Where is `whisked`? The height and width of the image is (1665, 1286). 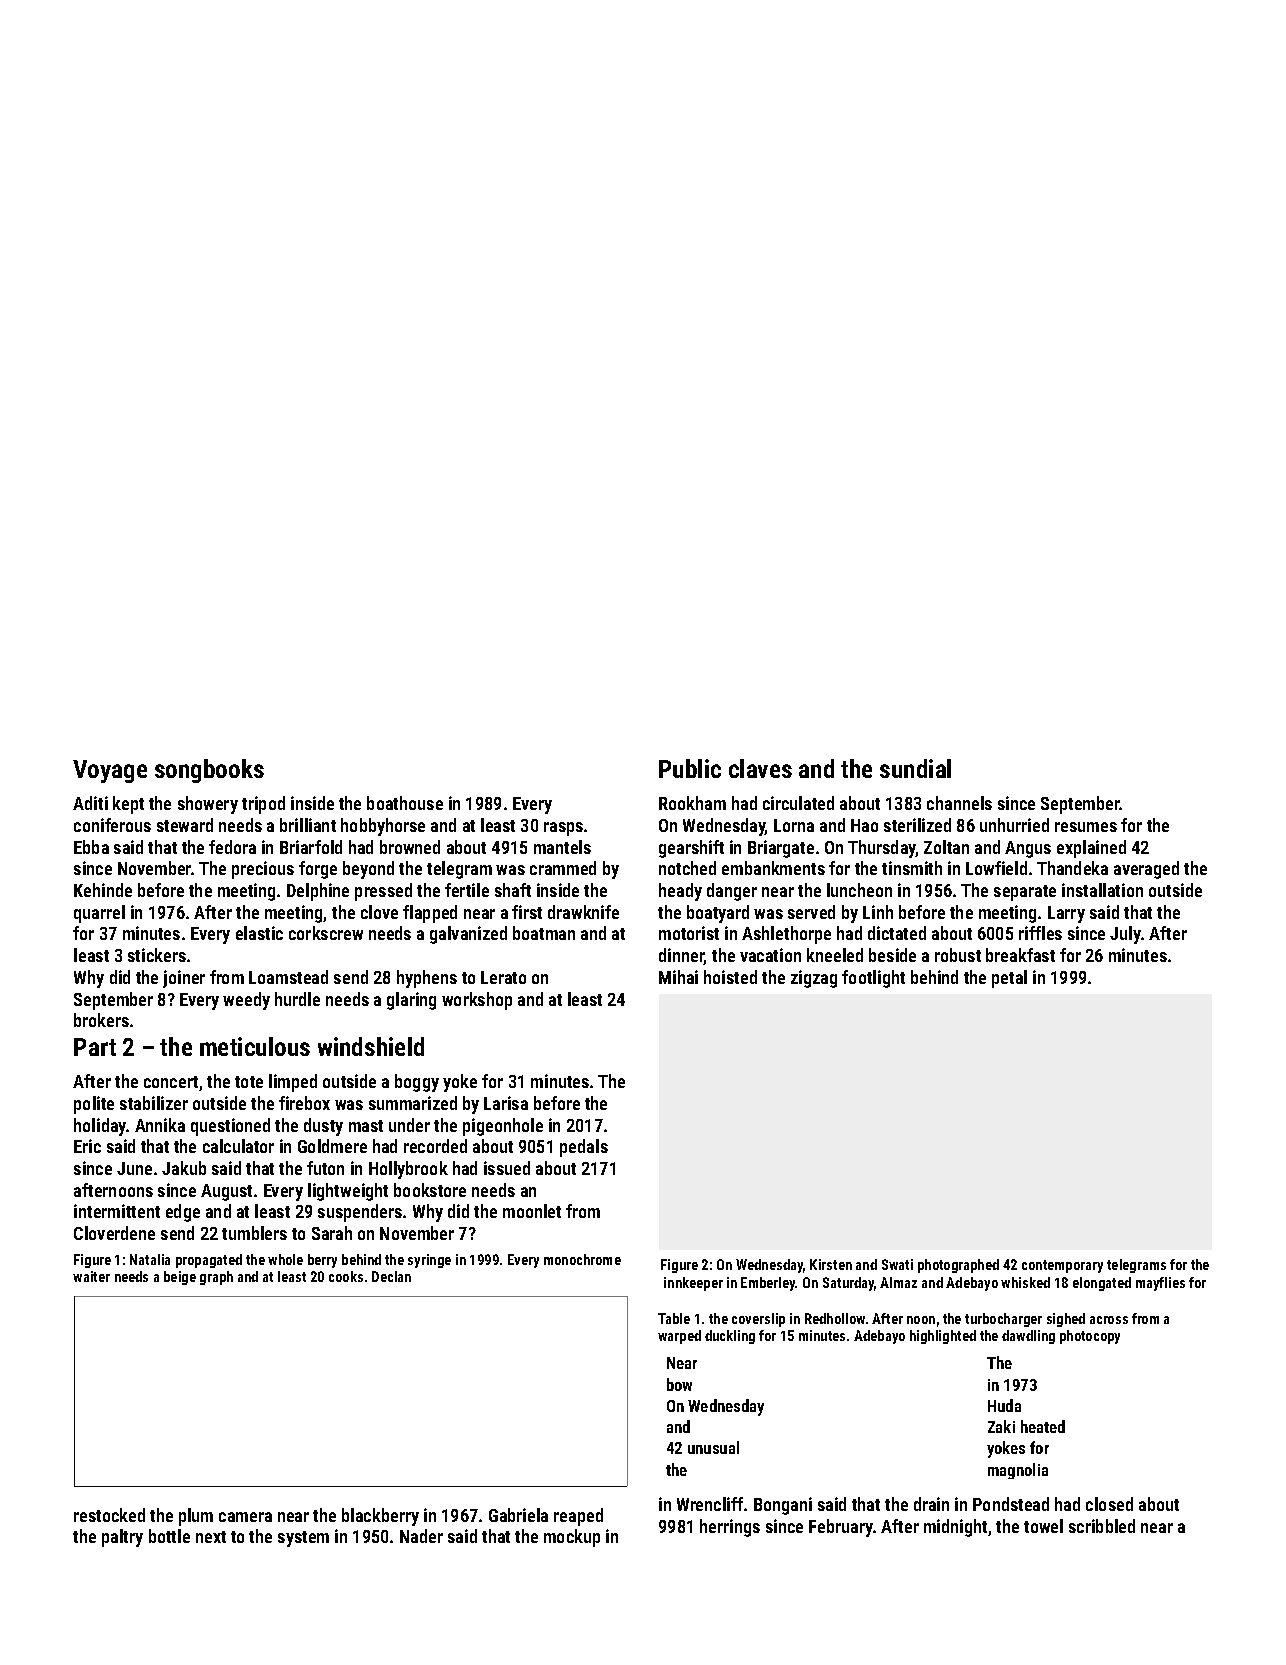
whisked is located at coordinates (1025, 1282).
